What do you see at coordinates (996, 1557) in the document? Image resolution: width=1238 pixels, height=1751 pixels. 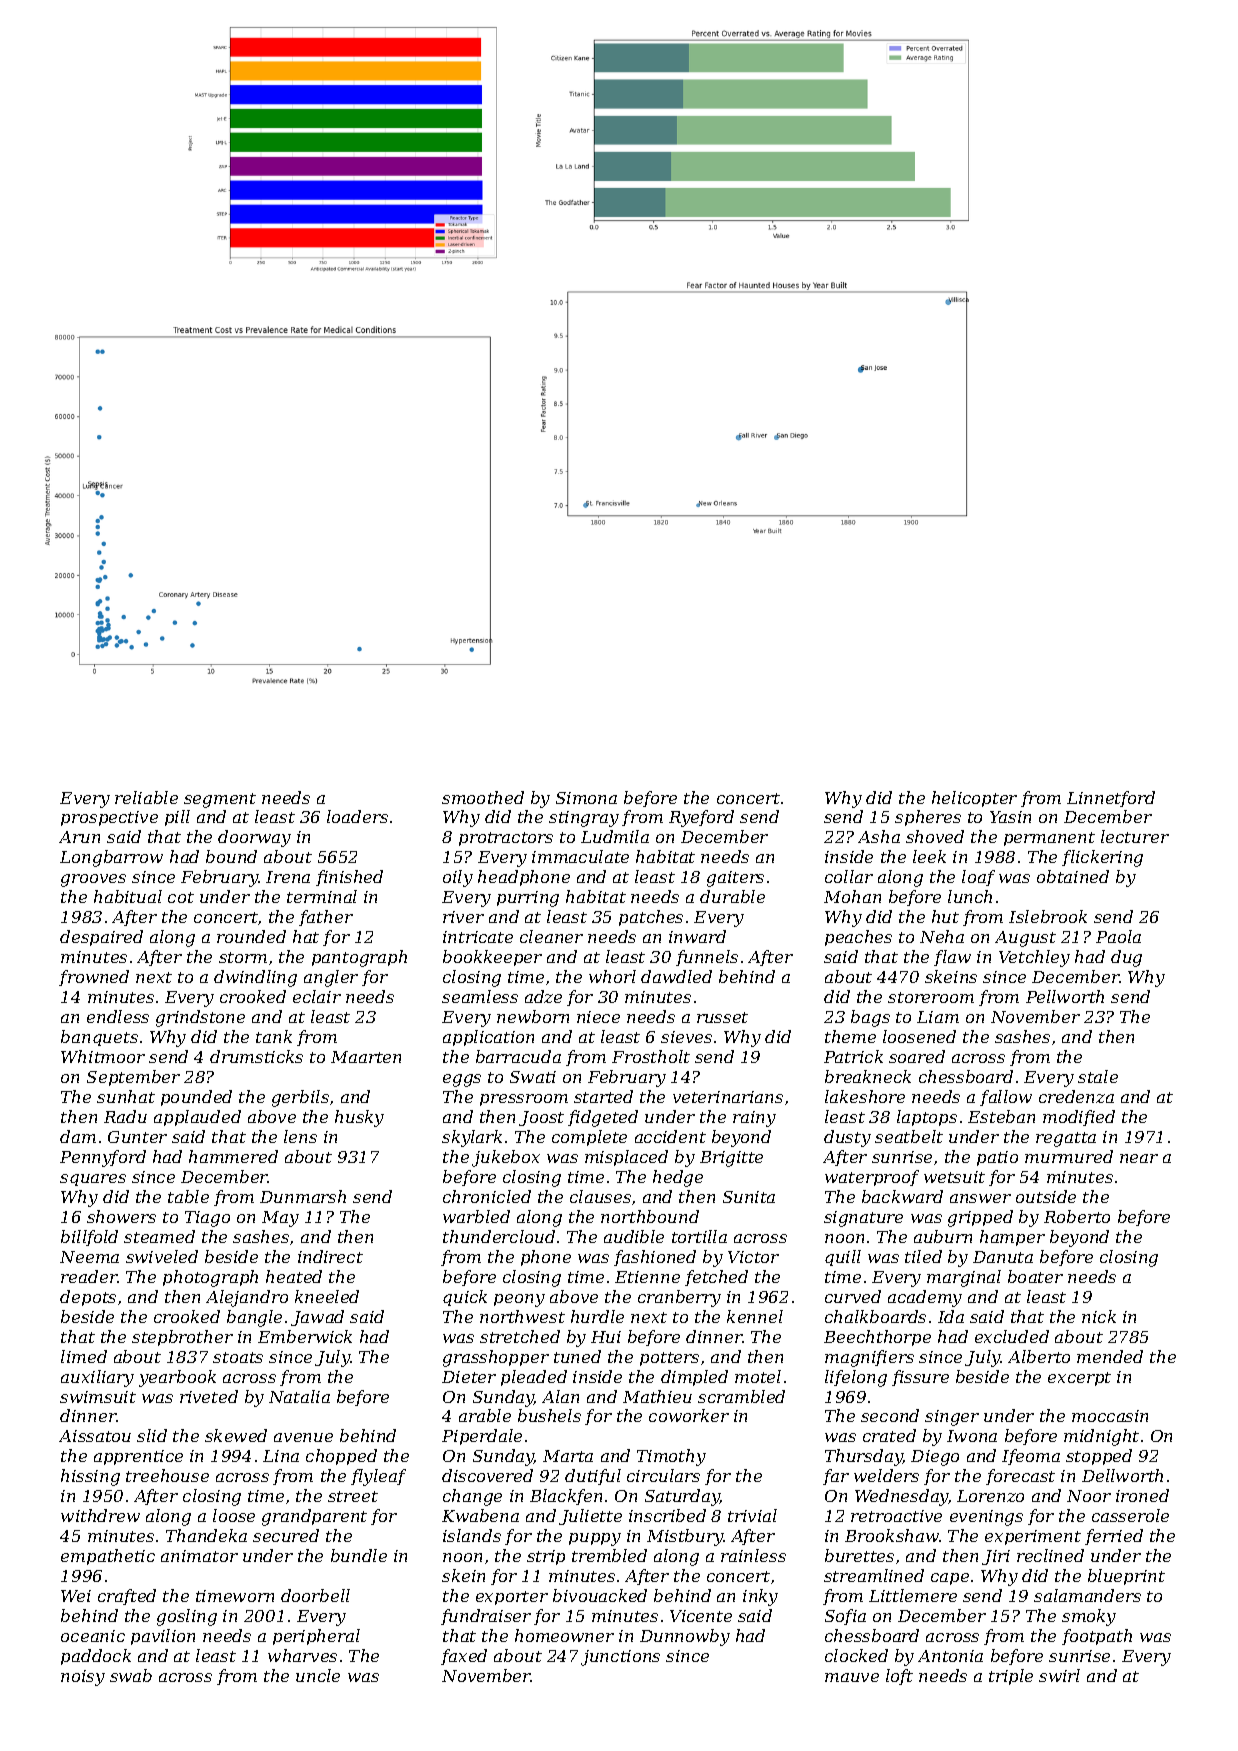 I see `Jiri` at bounding box center [996, 1557].
